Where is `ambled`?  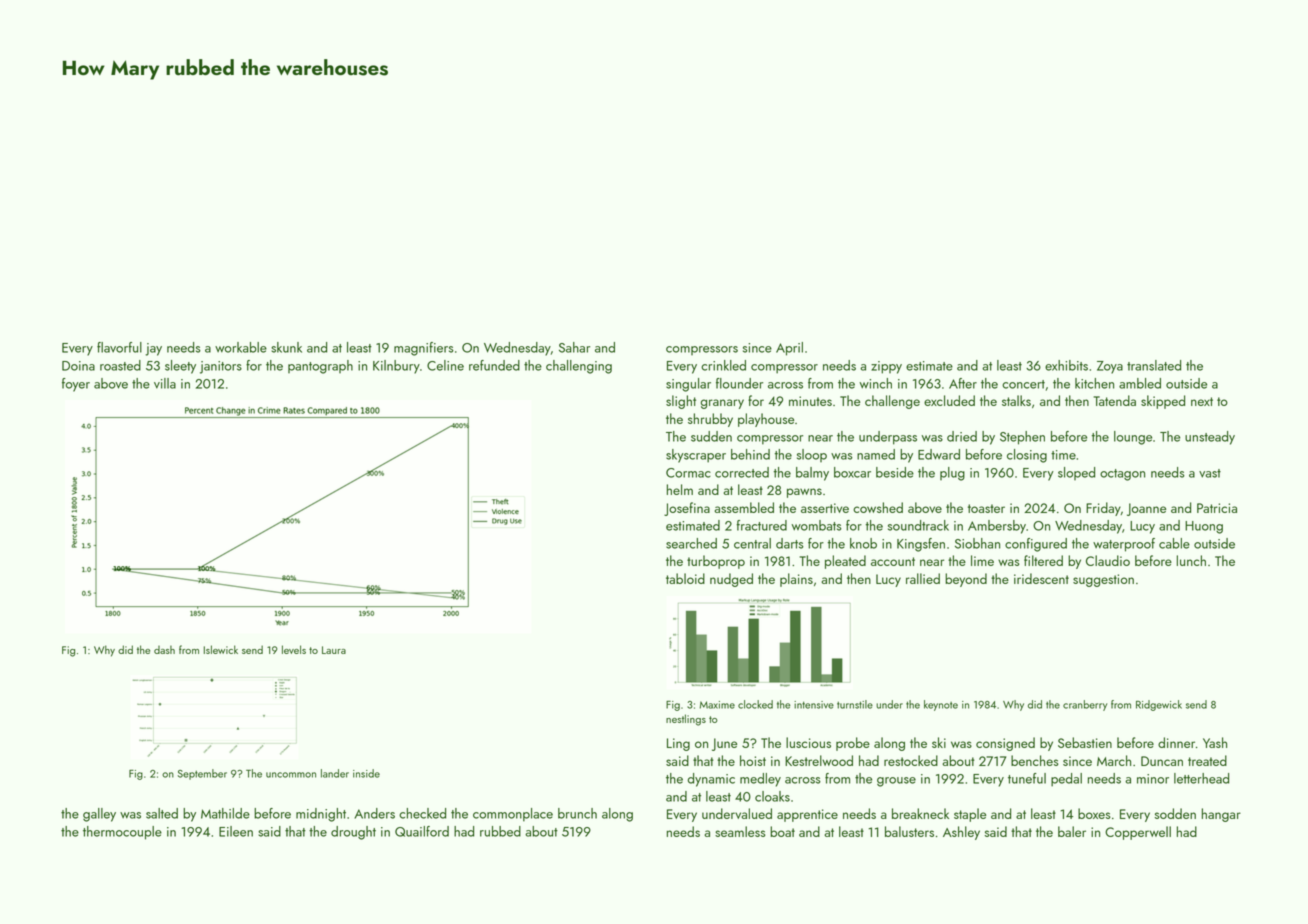
ambled is located at coordinates (1140, 383).
